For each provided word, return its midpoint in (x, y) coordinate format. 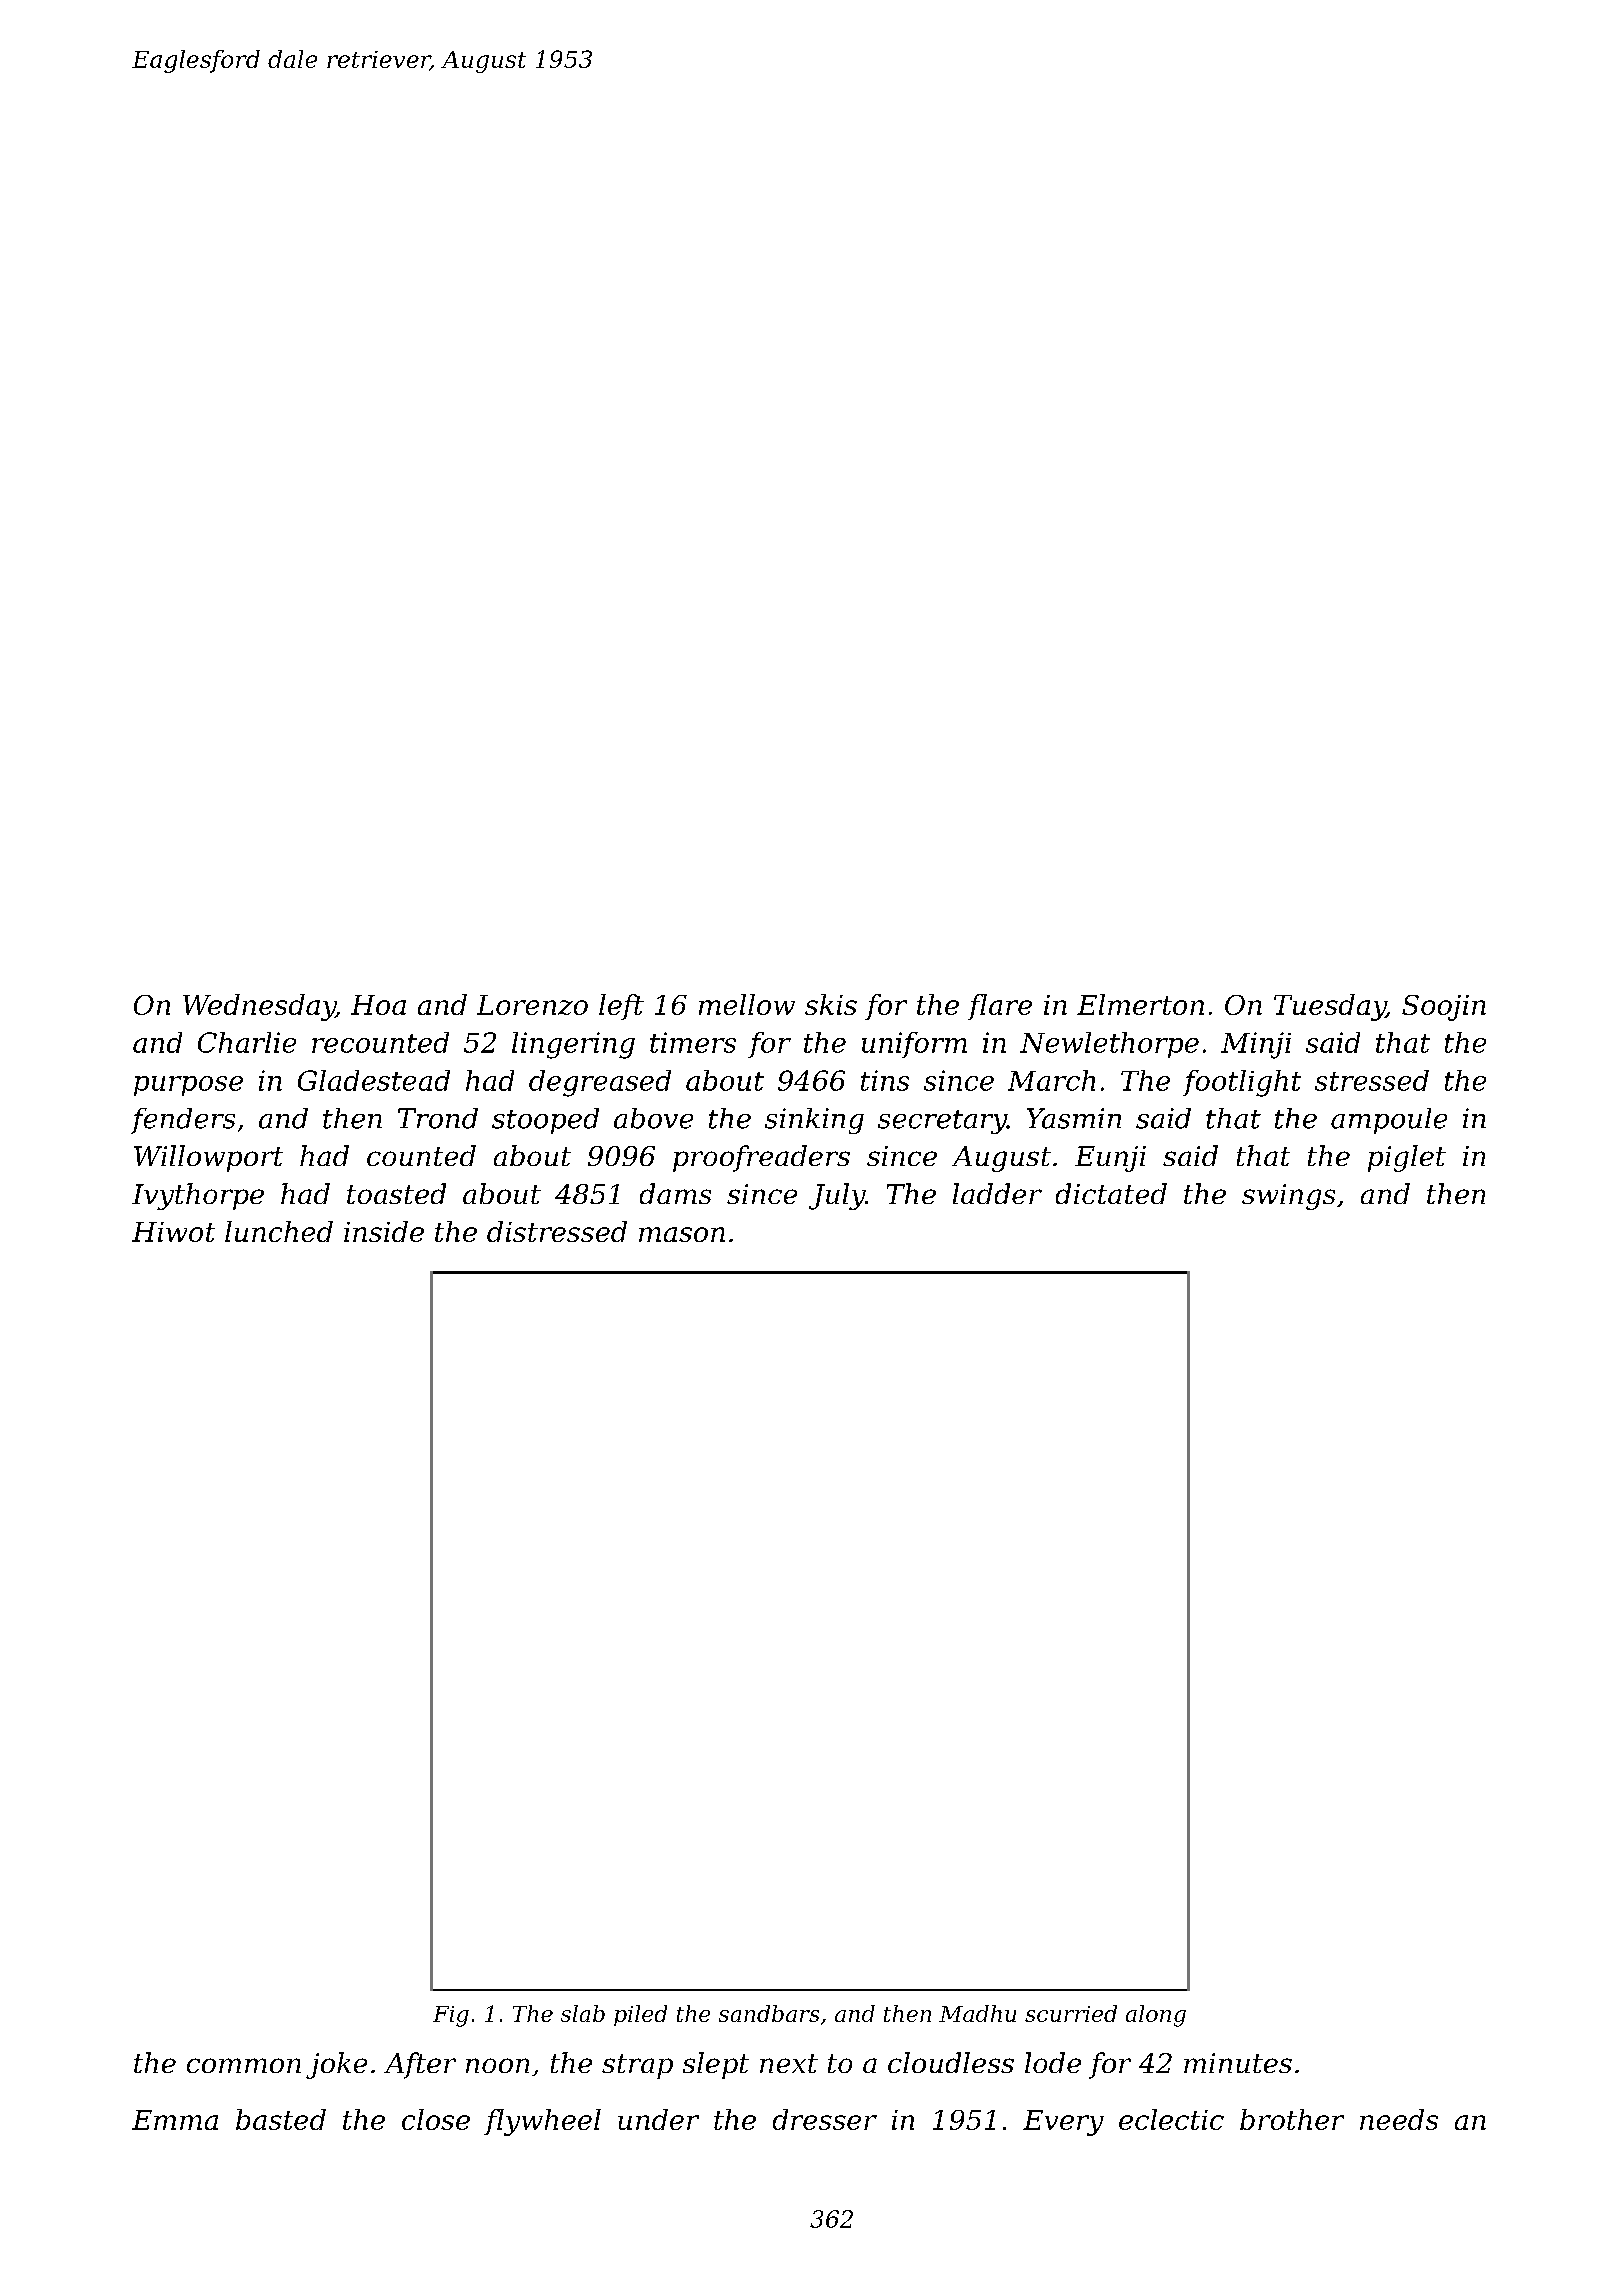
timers (693, 1042)
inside (384, 1231)
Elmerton (1140, 1004)
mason (682, 1234)
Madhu (977, 2013)
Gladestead (374, 1080)
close (436, 2119)
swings (1288, 1197)
